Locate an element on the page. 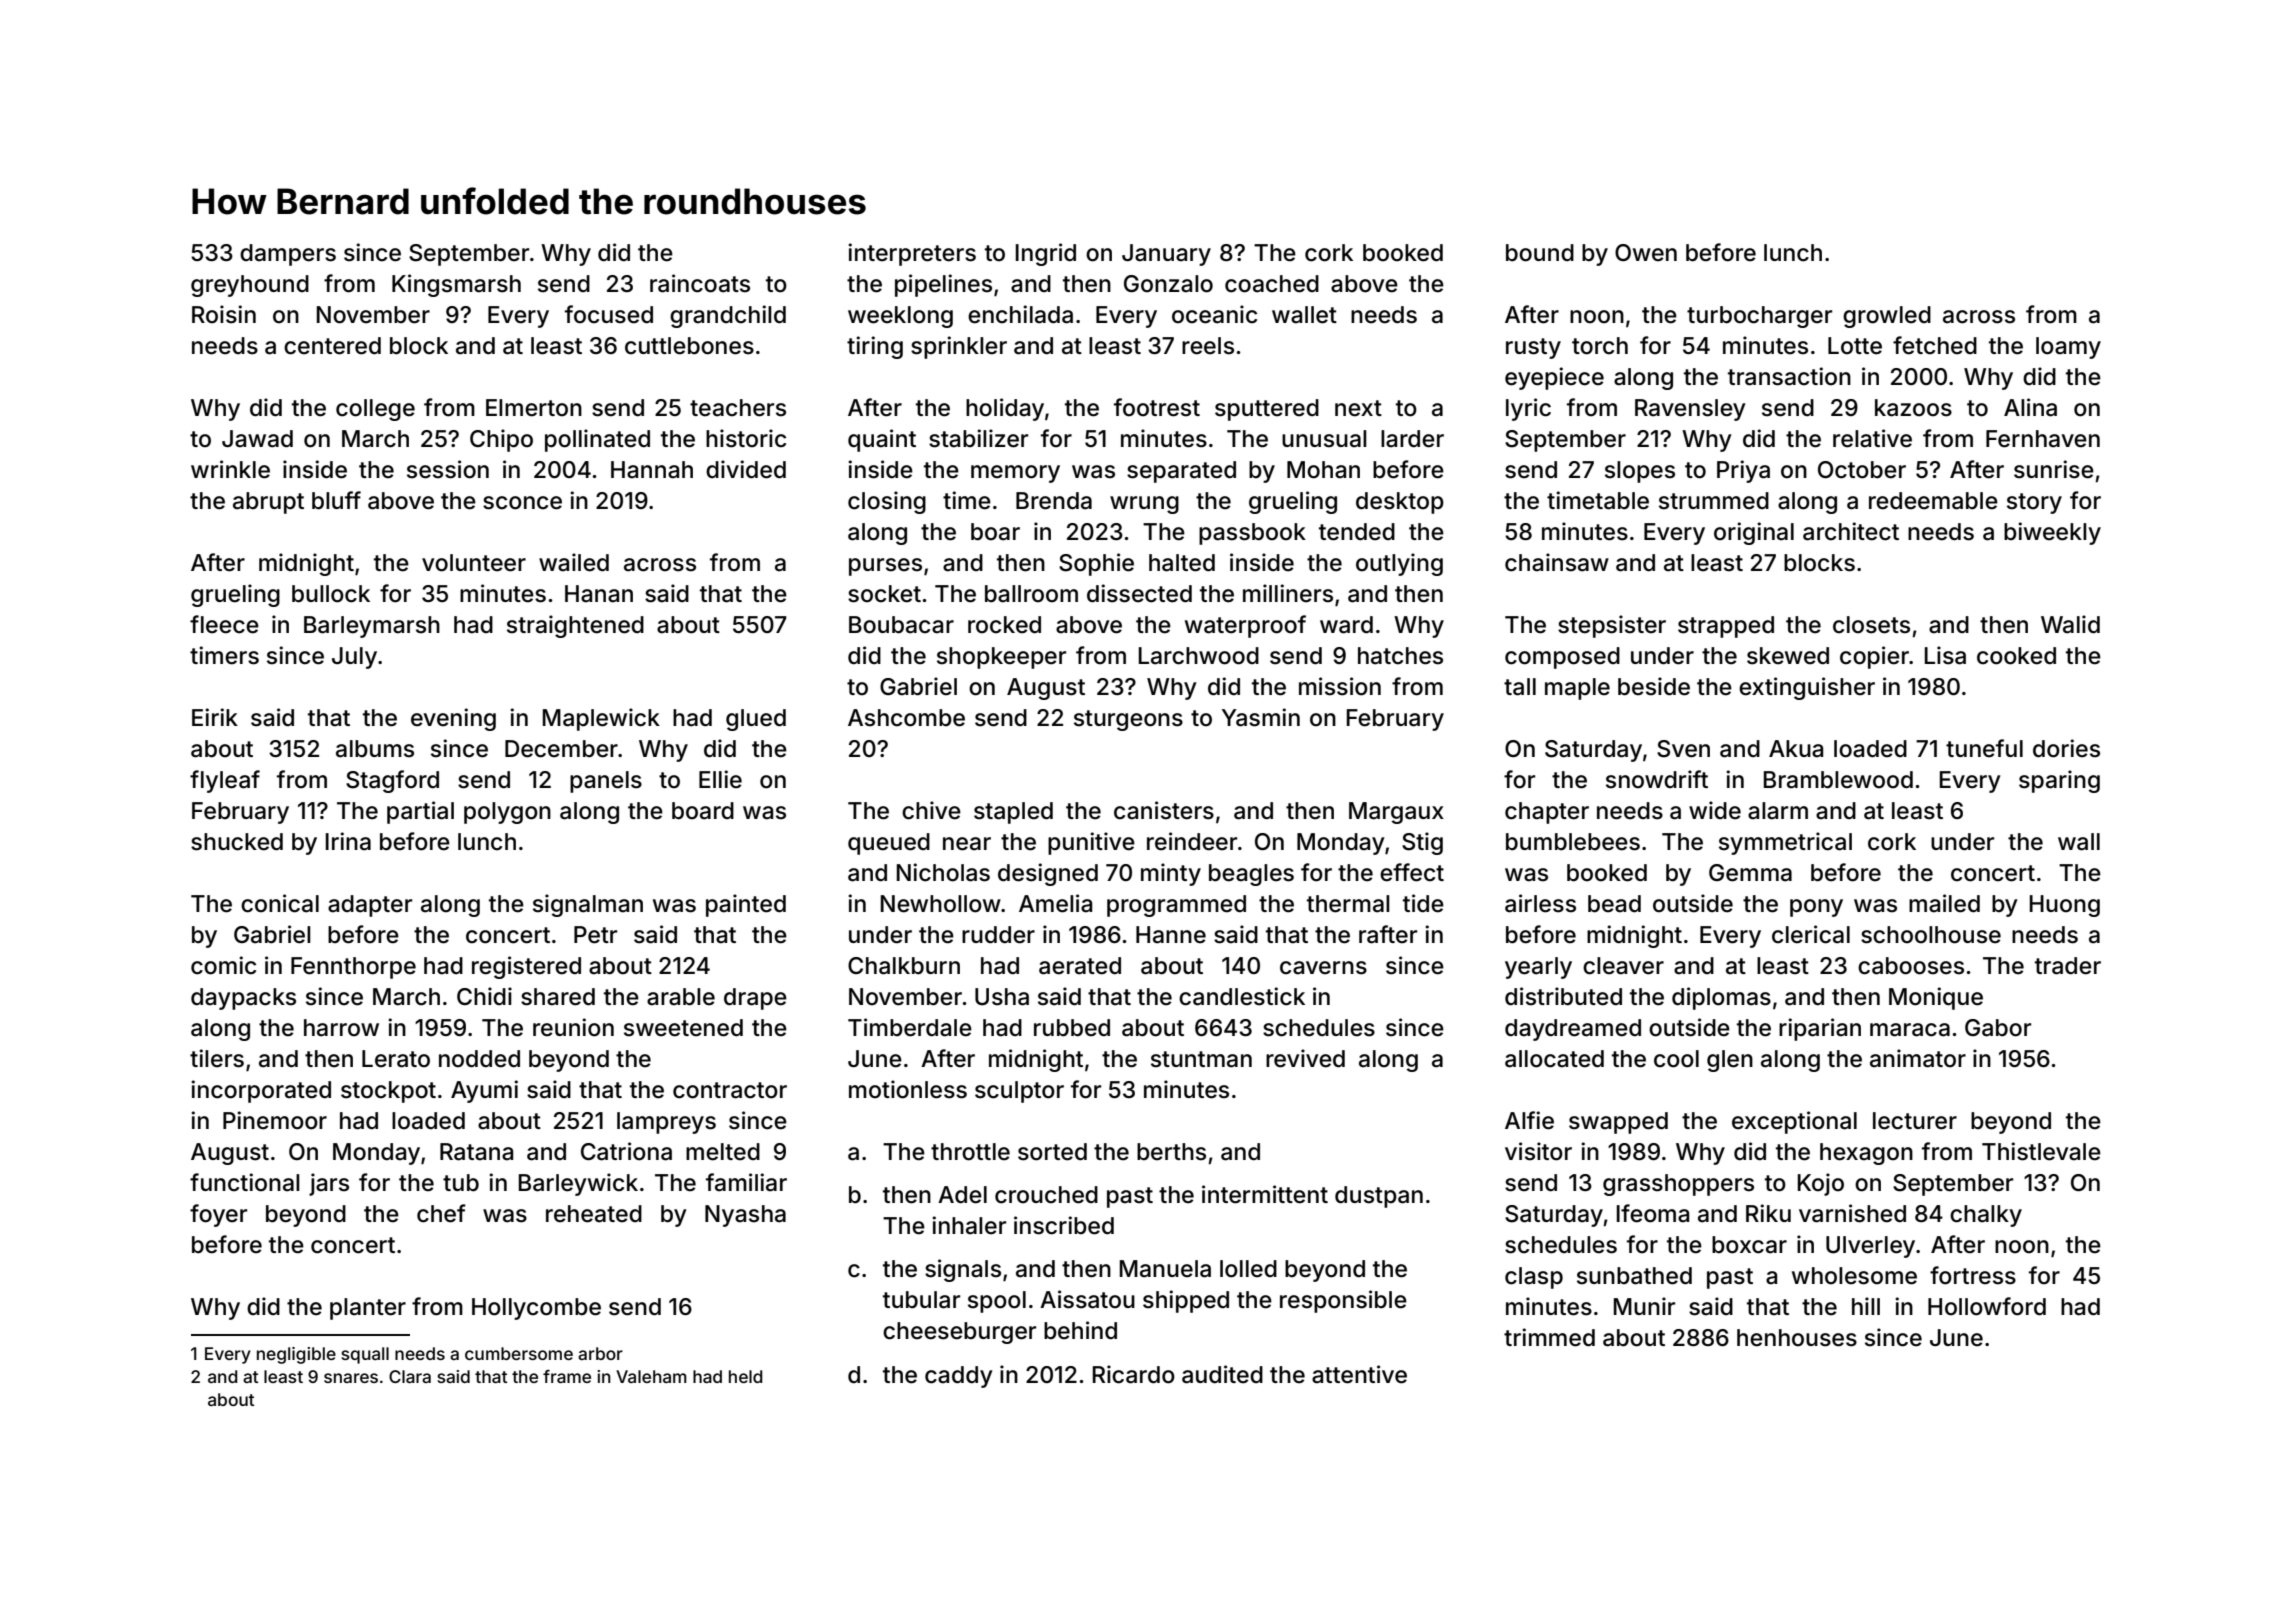 The image size is (2292, 1620). animator is located at coordinates (1918, 1058).
